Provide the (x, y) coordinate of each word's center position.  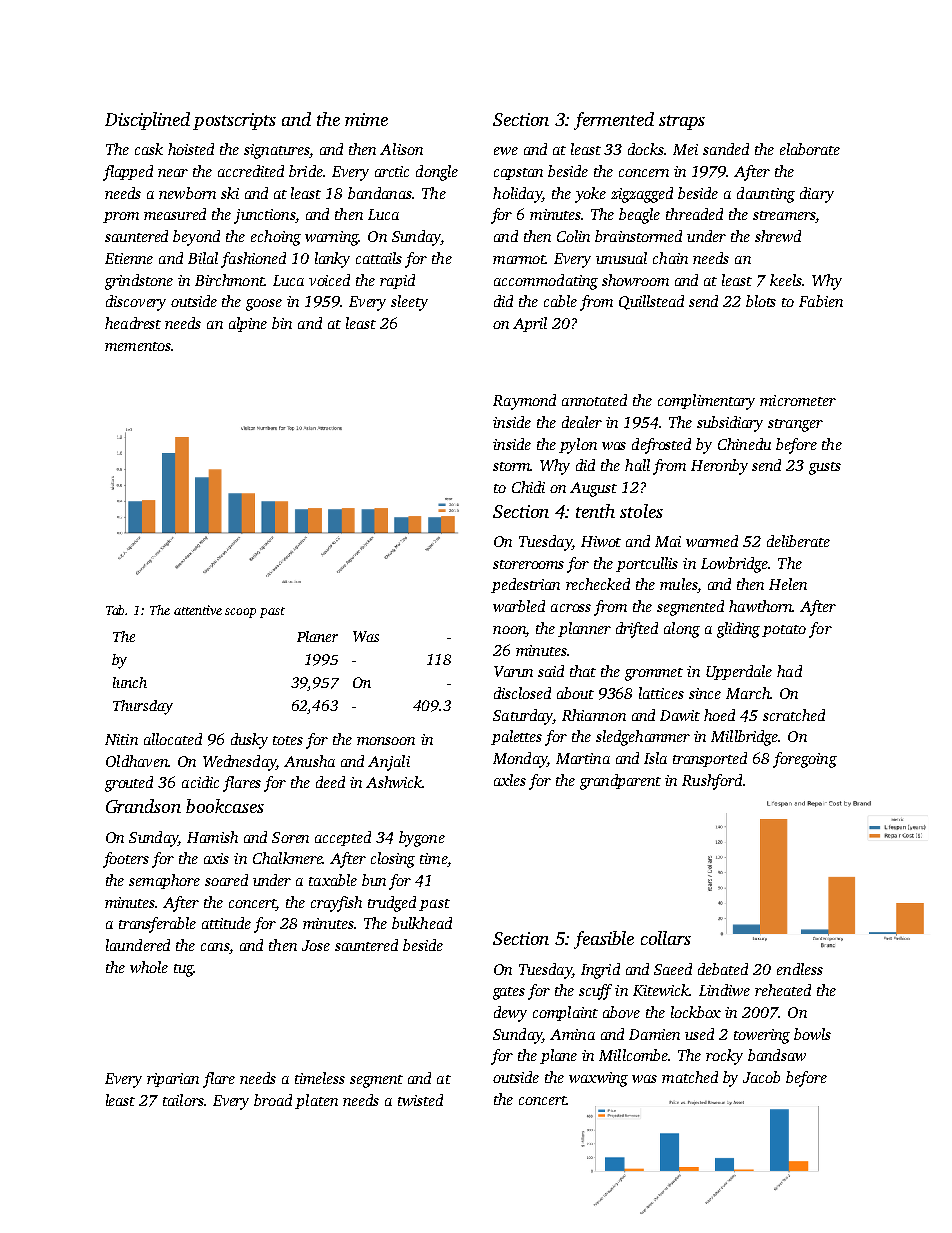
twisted (420, 1100)
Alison (401, 149)
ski (230, 193)
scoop (240, 613)
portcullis (647, 564)
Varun (513, 671)
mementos (138, 346)
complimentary (706, 402)
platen (316, 1101)
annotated (594, 400)
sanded (726, 149)
